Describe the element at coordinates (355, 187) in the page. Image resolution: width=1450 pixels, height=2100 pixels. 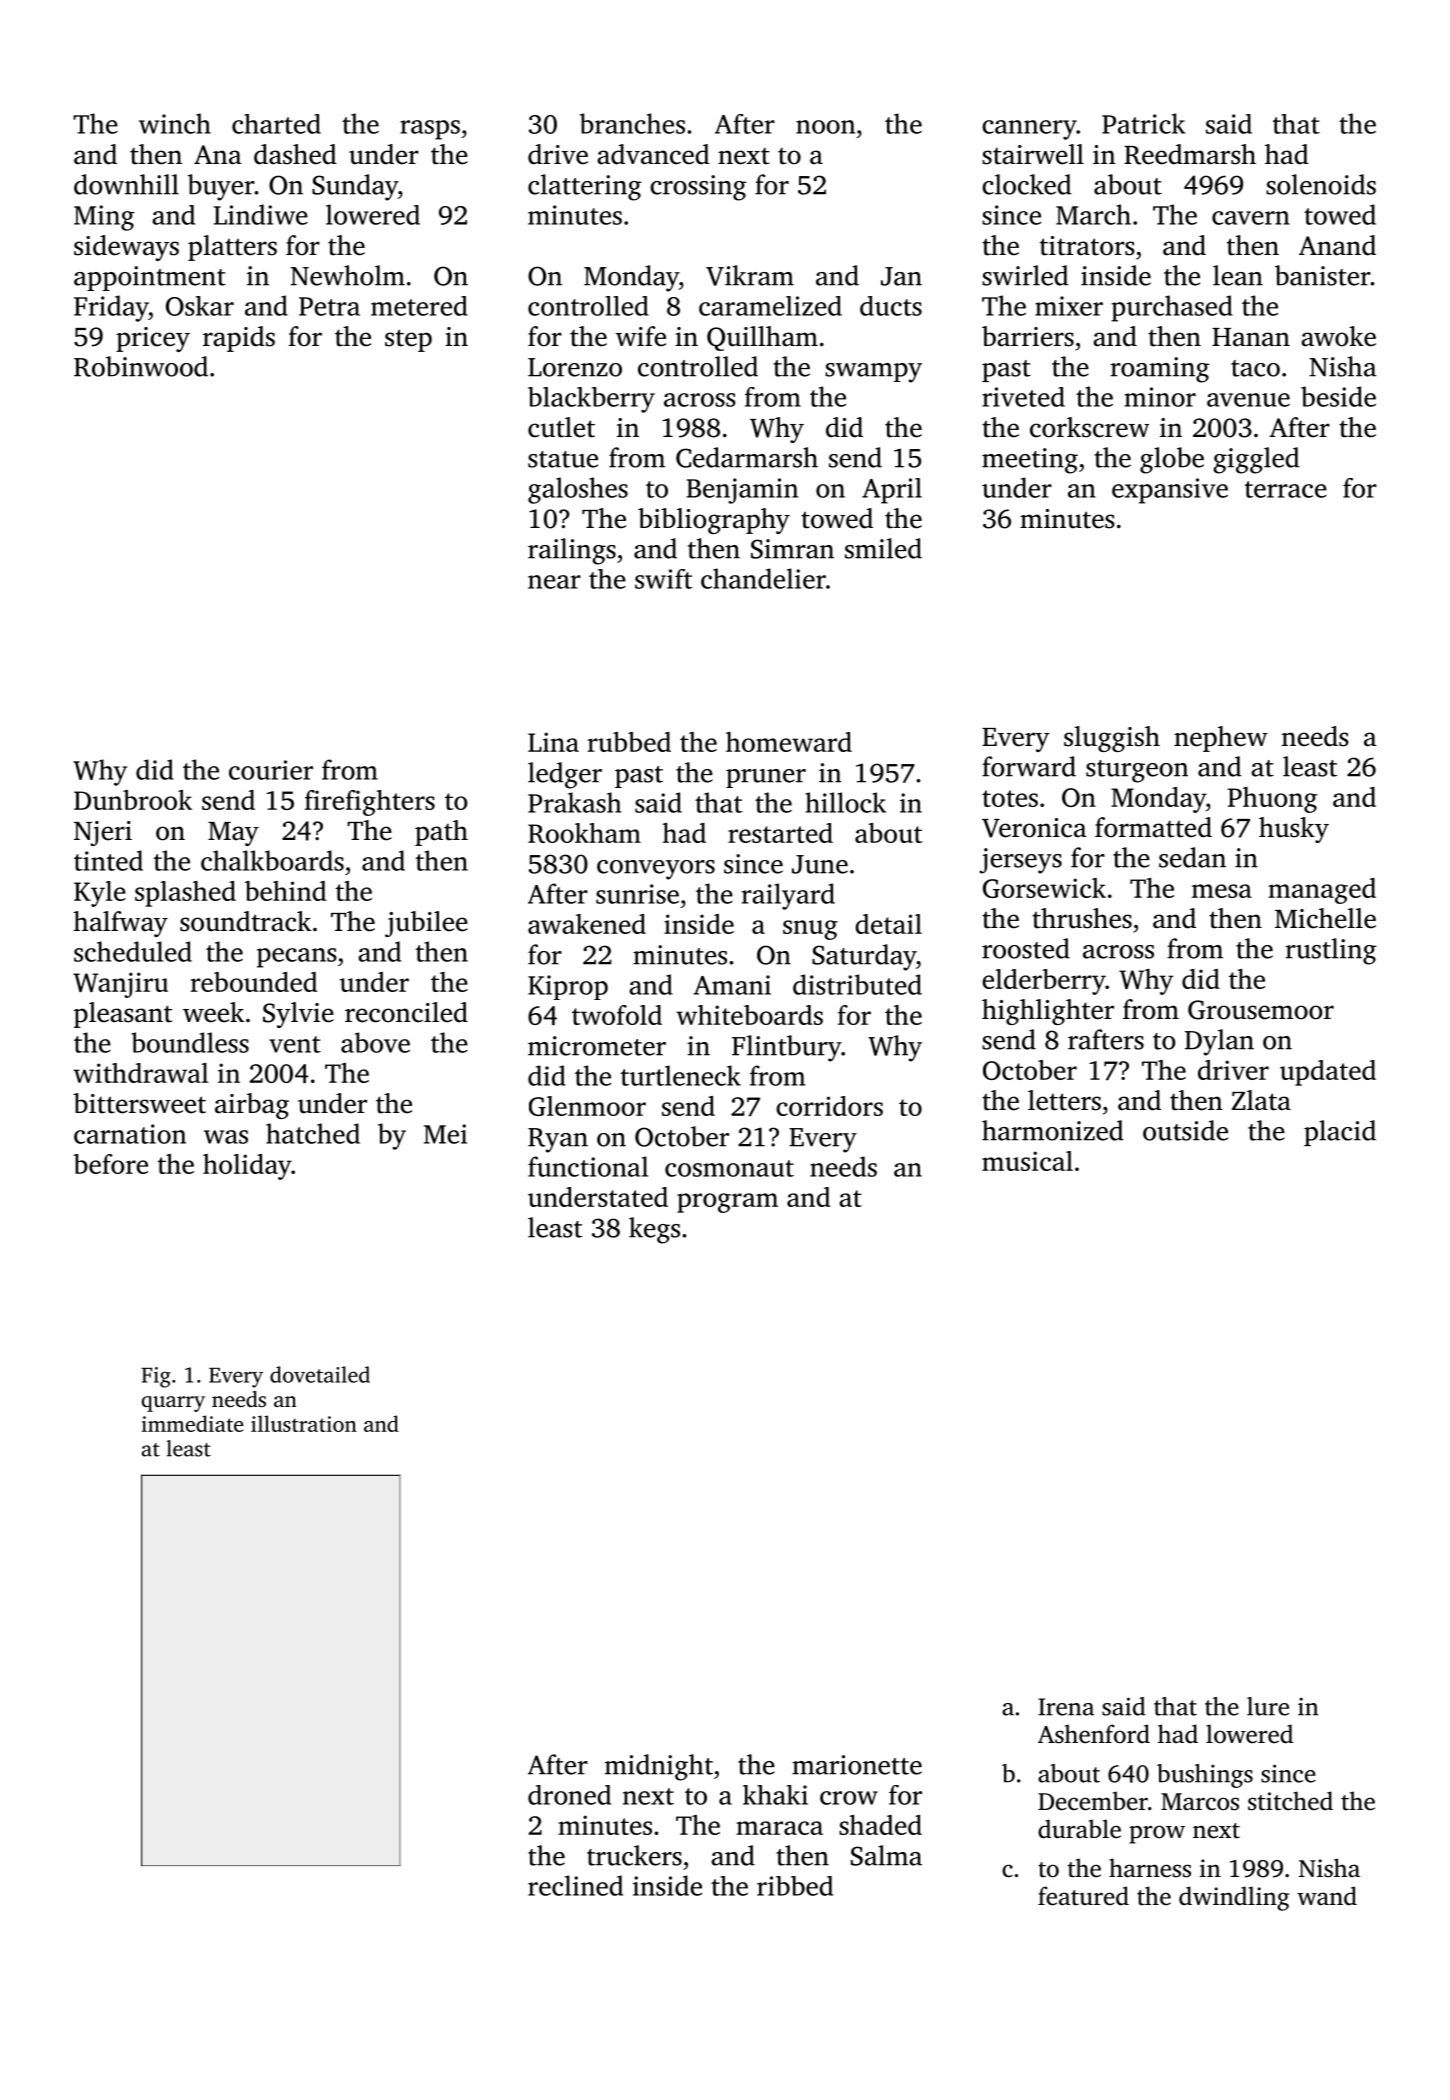
I see `Sunday` at that location.
